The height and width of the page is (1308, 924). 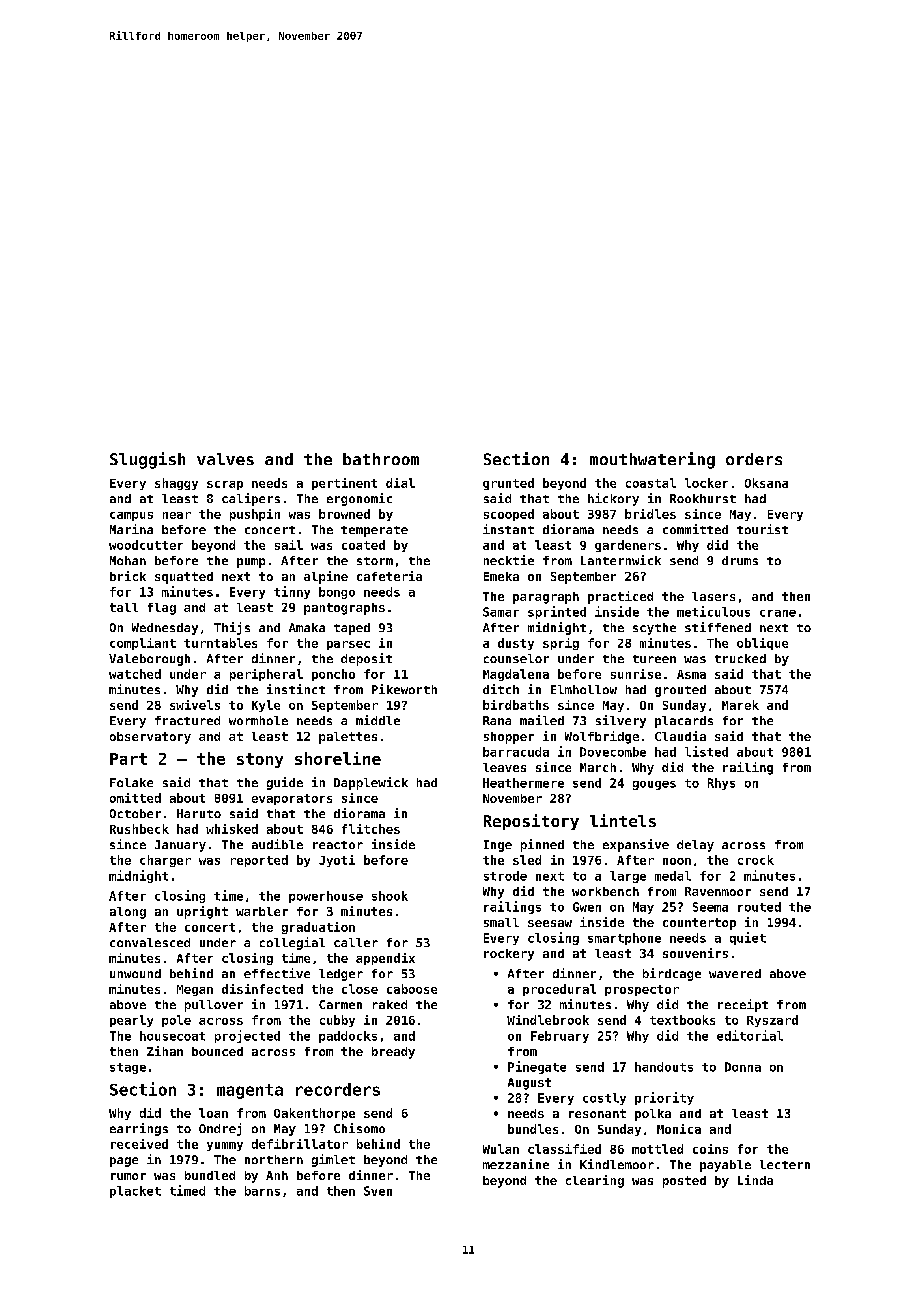 I want to click on crane, so click(x=778, y=613).
